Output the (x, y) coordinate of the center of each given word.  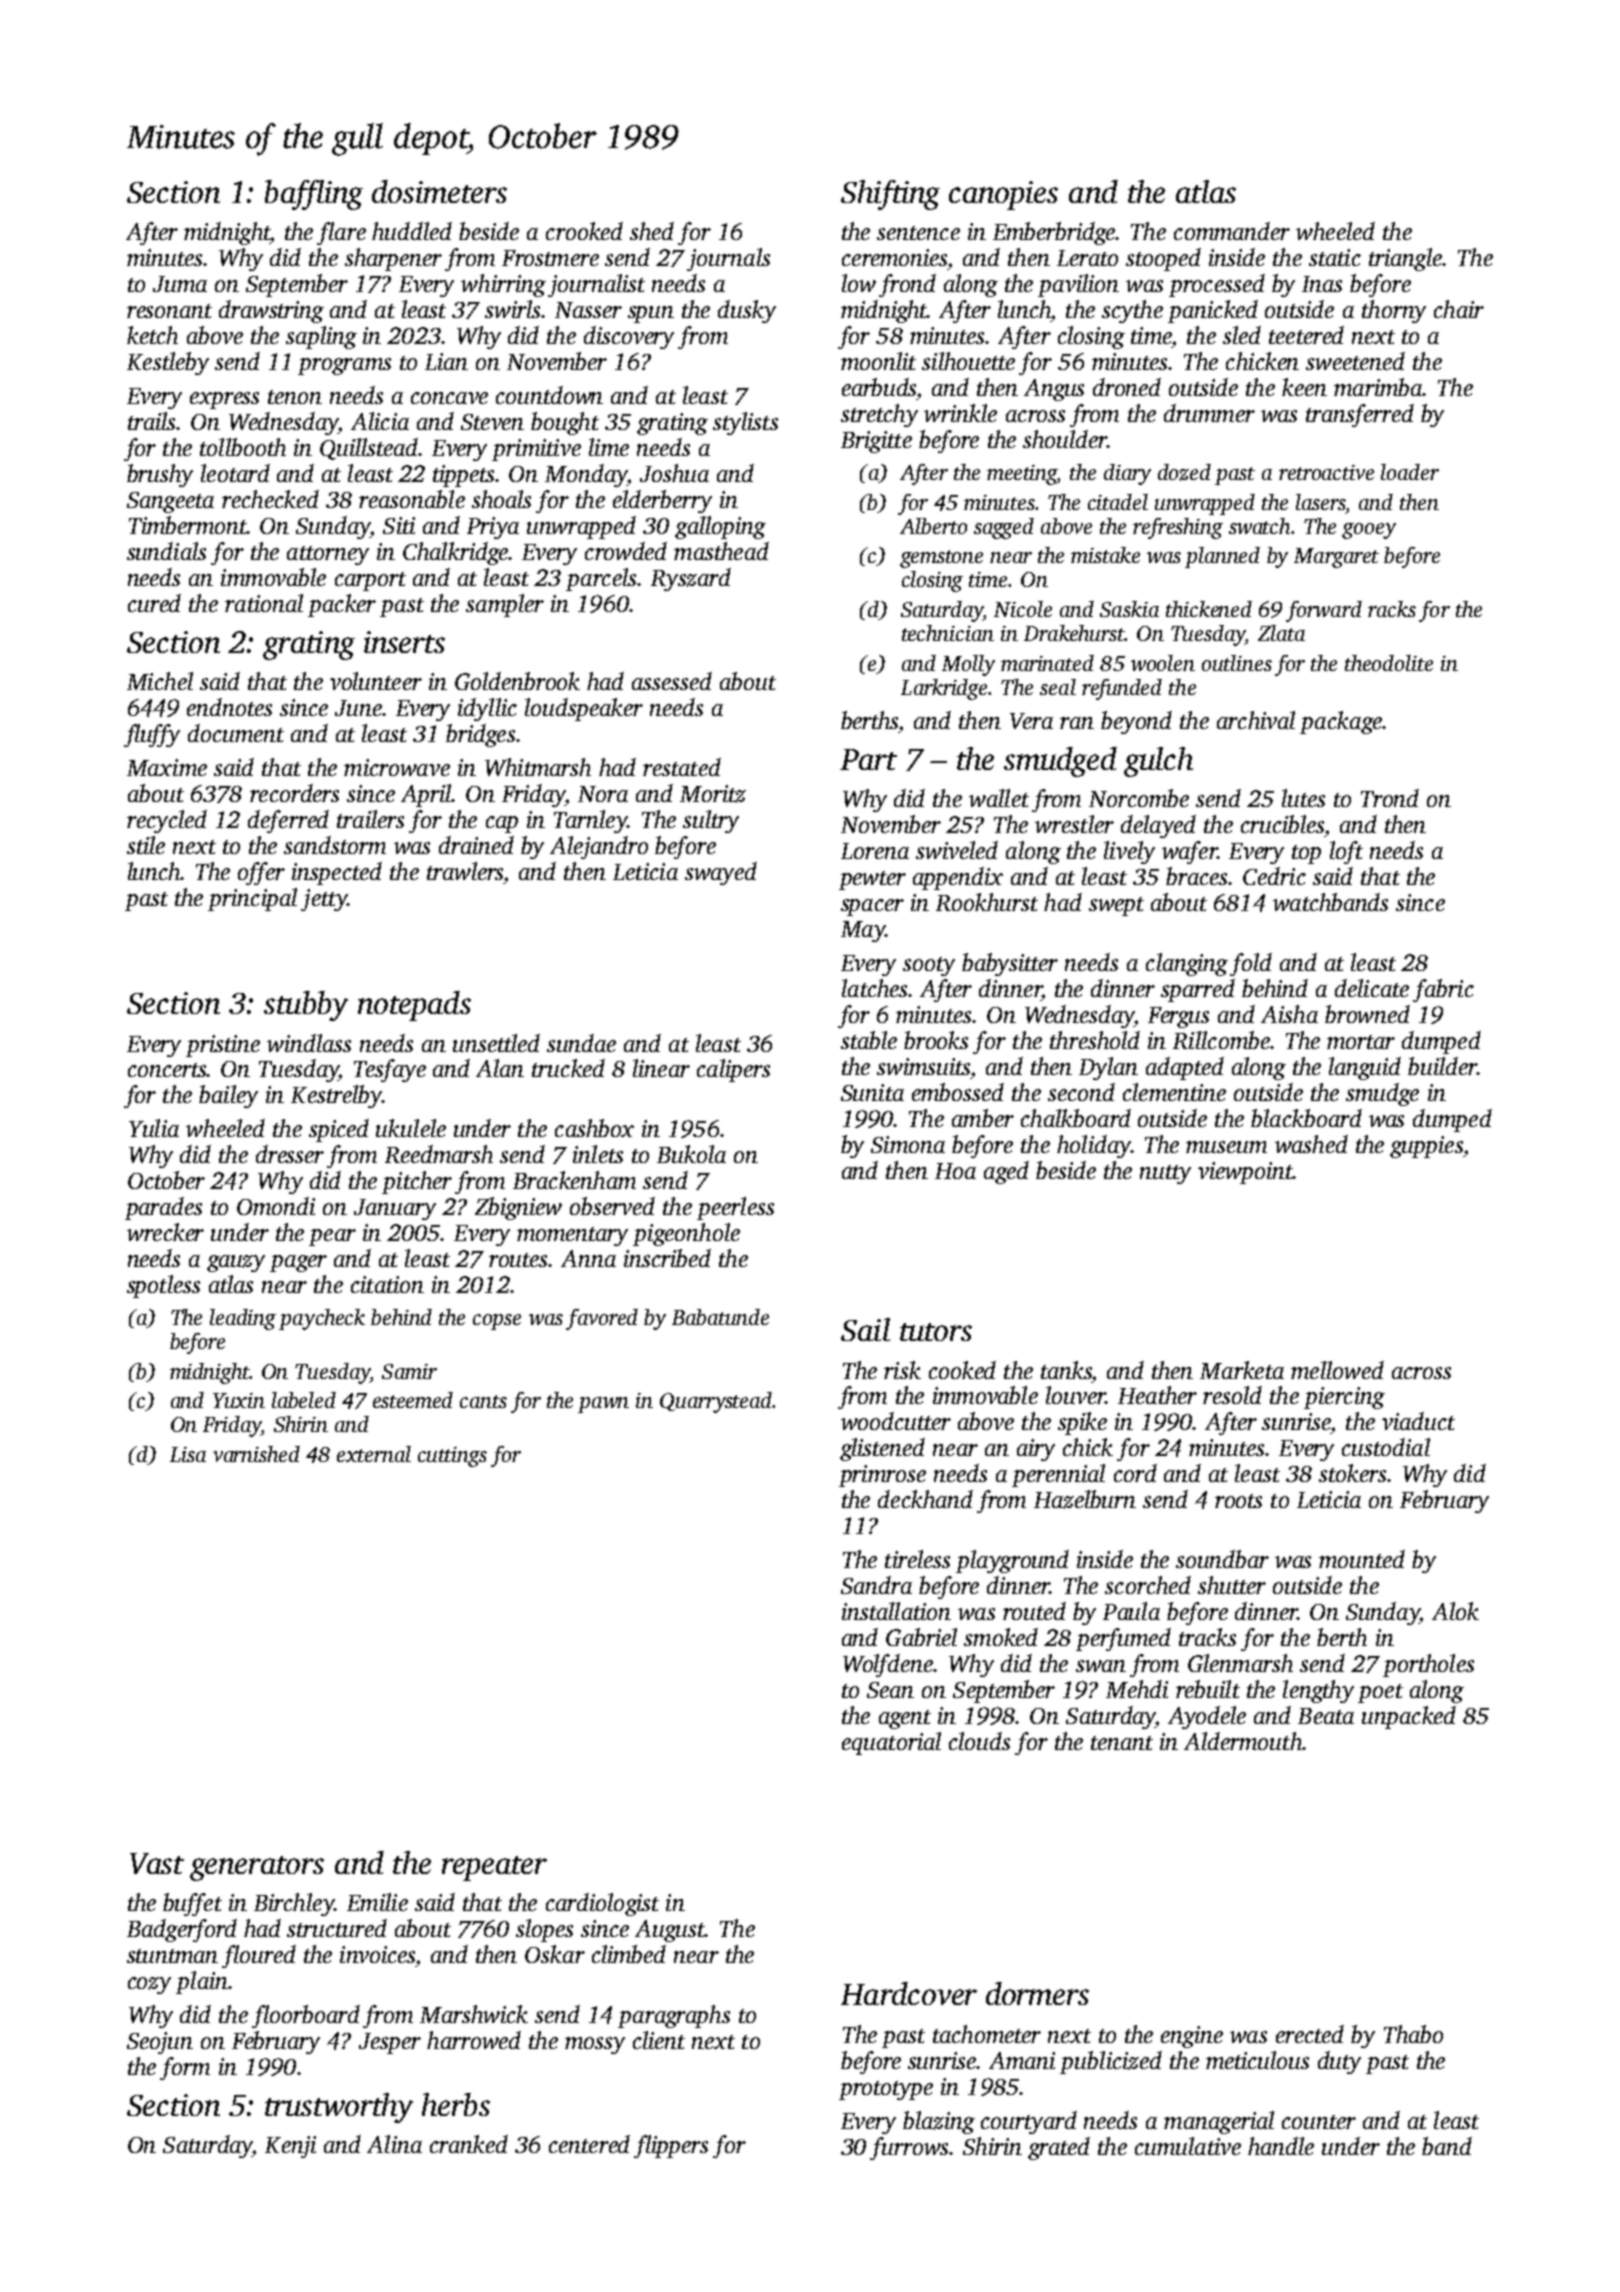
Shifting (890, 195)
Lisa (188, 1454)
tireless (917, 1559)
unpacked (1409, 1717)
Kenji (290, 2147)
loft (1346, 852)
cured (154, 603)
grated (1059, 2148)
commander (1232, 231)
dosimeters (439, 191)
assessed (672, 681)
